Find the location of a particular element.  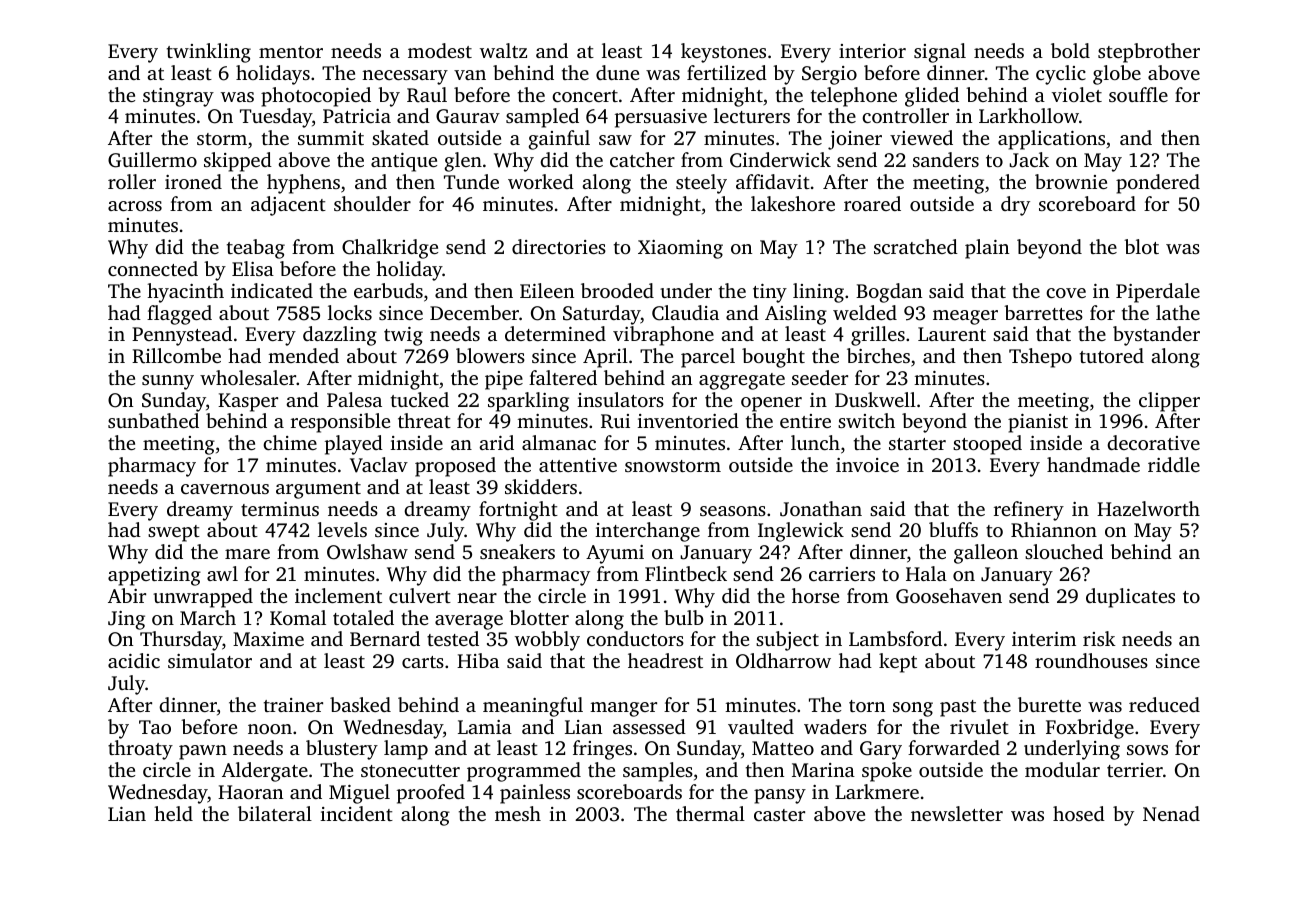

mesh is located at coordinates (518, 813).
